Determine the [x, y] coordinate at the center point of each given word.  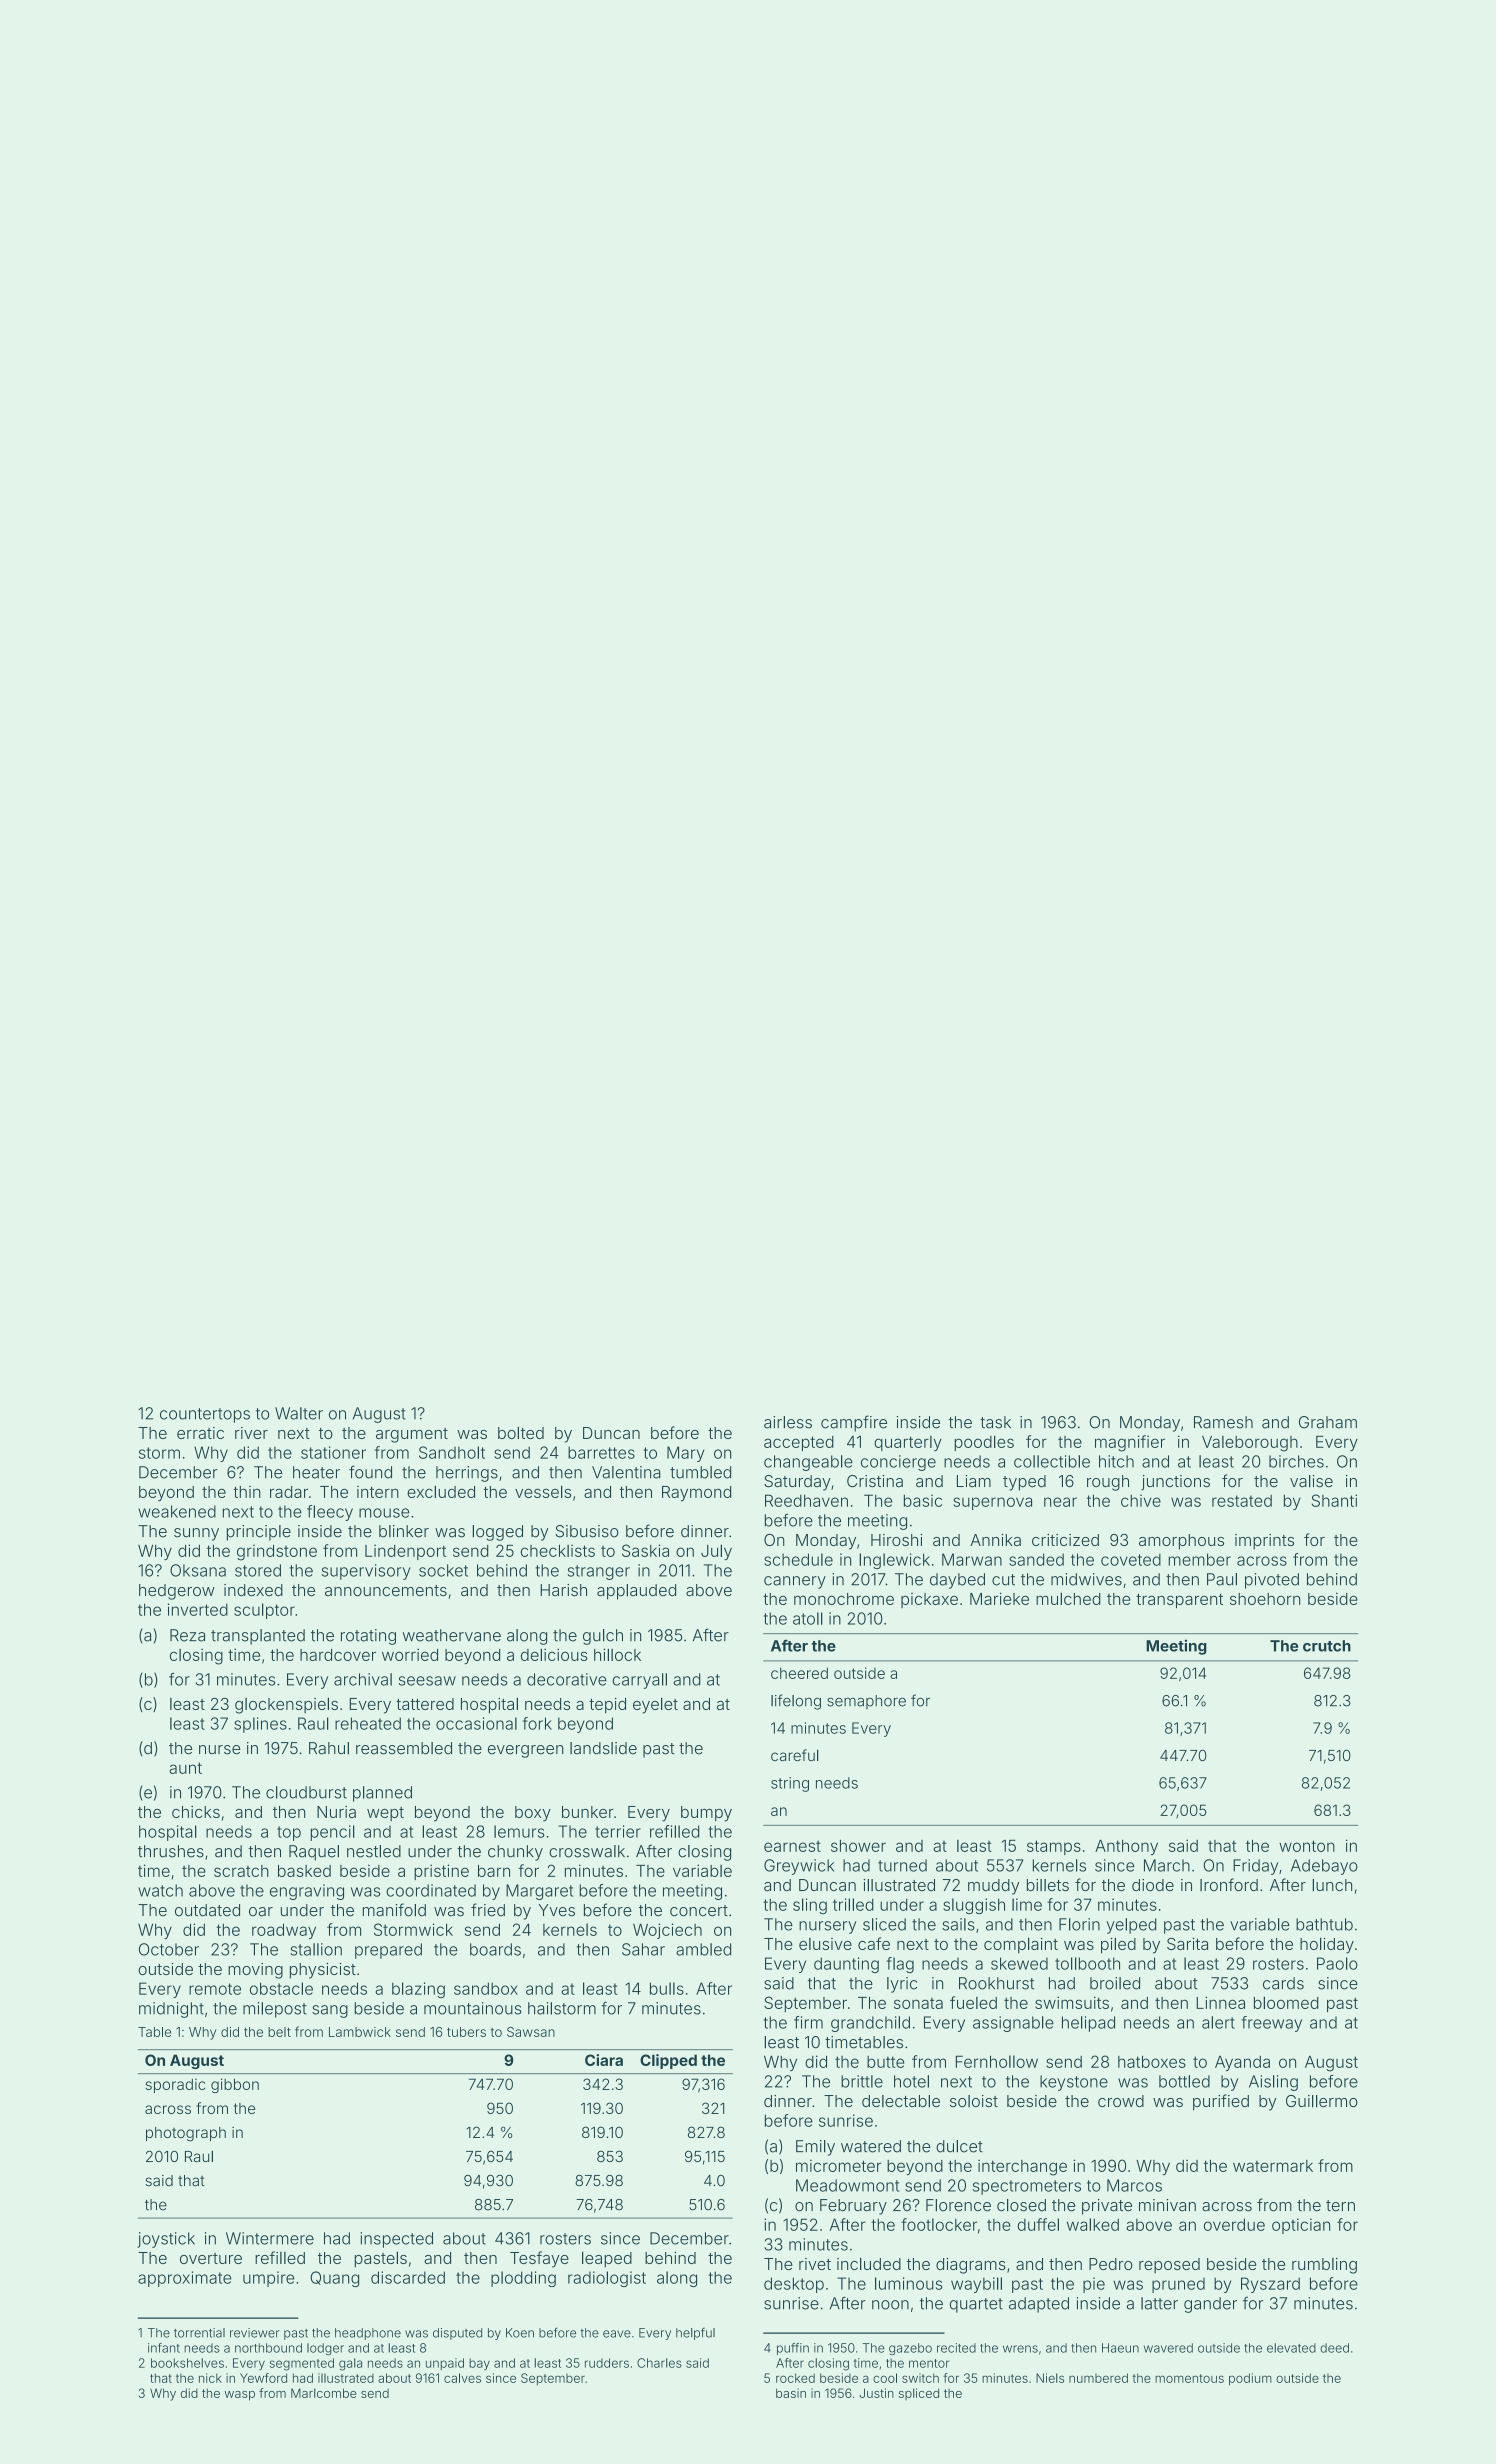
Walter [299, 1413]
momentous [1189, 2378]
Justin [876, 2393]
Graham [1328, 1422]
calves [462, 2378]
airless [788, 1422]
